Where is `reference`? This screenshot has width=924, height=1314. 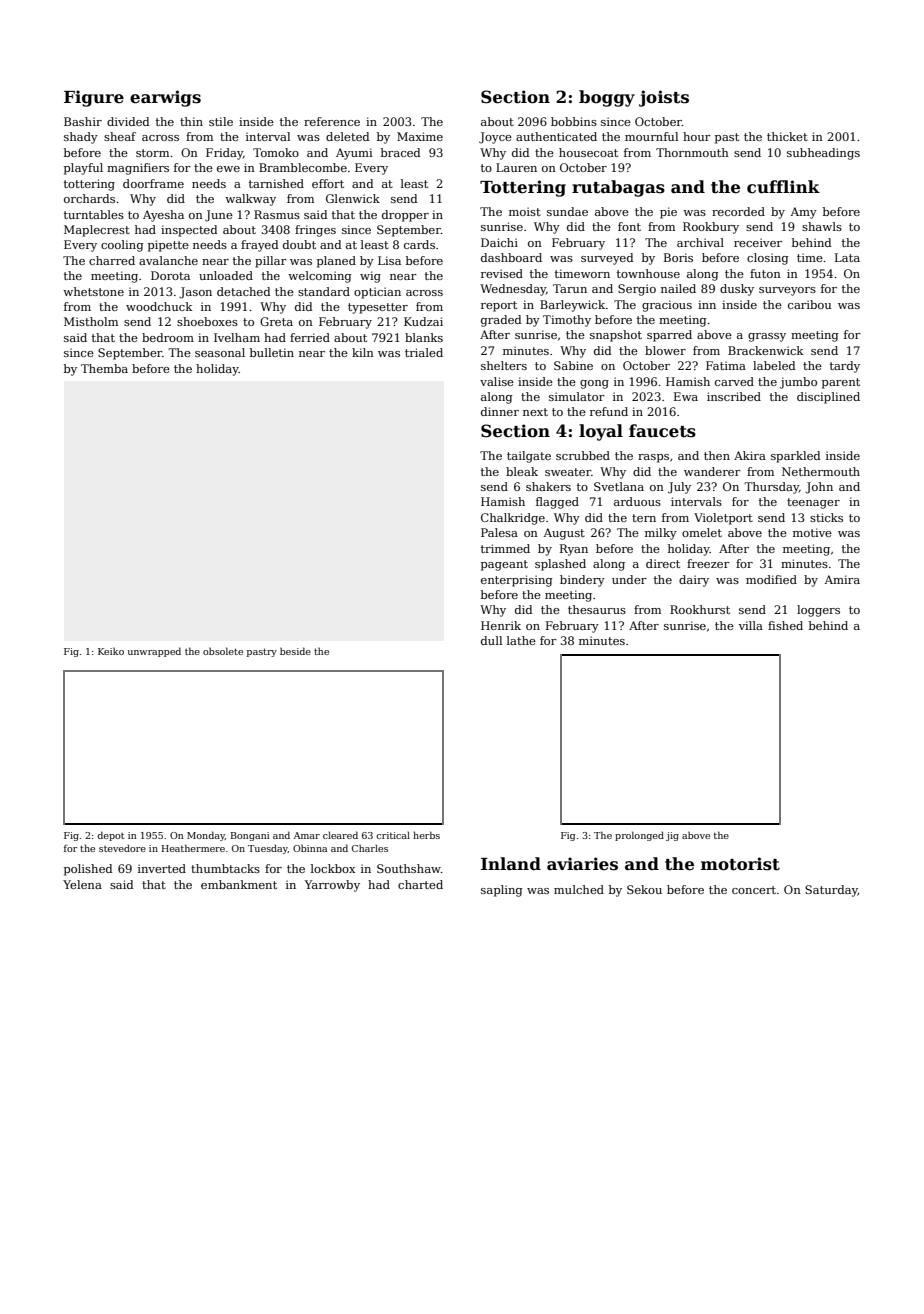
reference is located at coordinates (332, 121).
